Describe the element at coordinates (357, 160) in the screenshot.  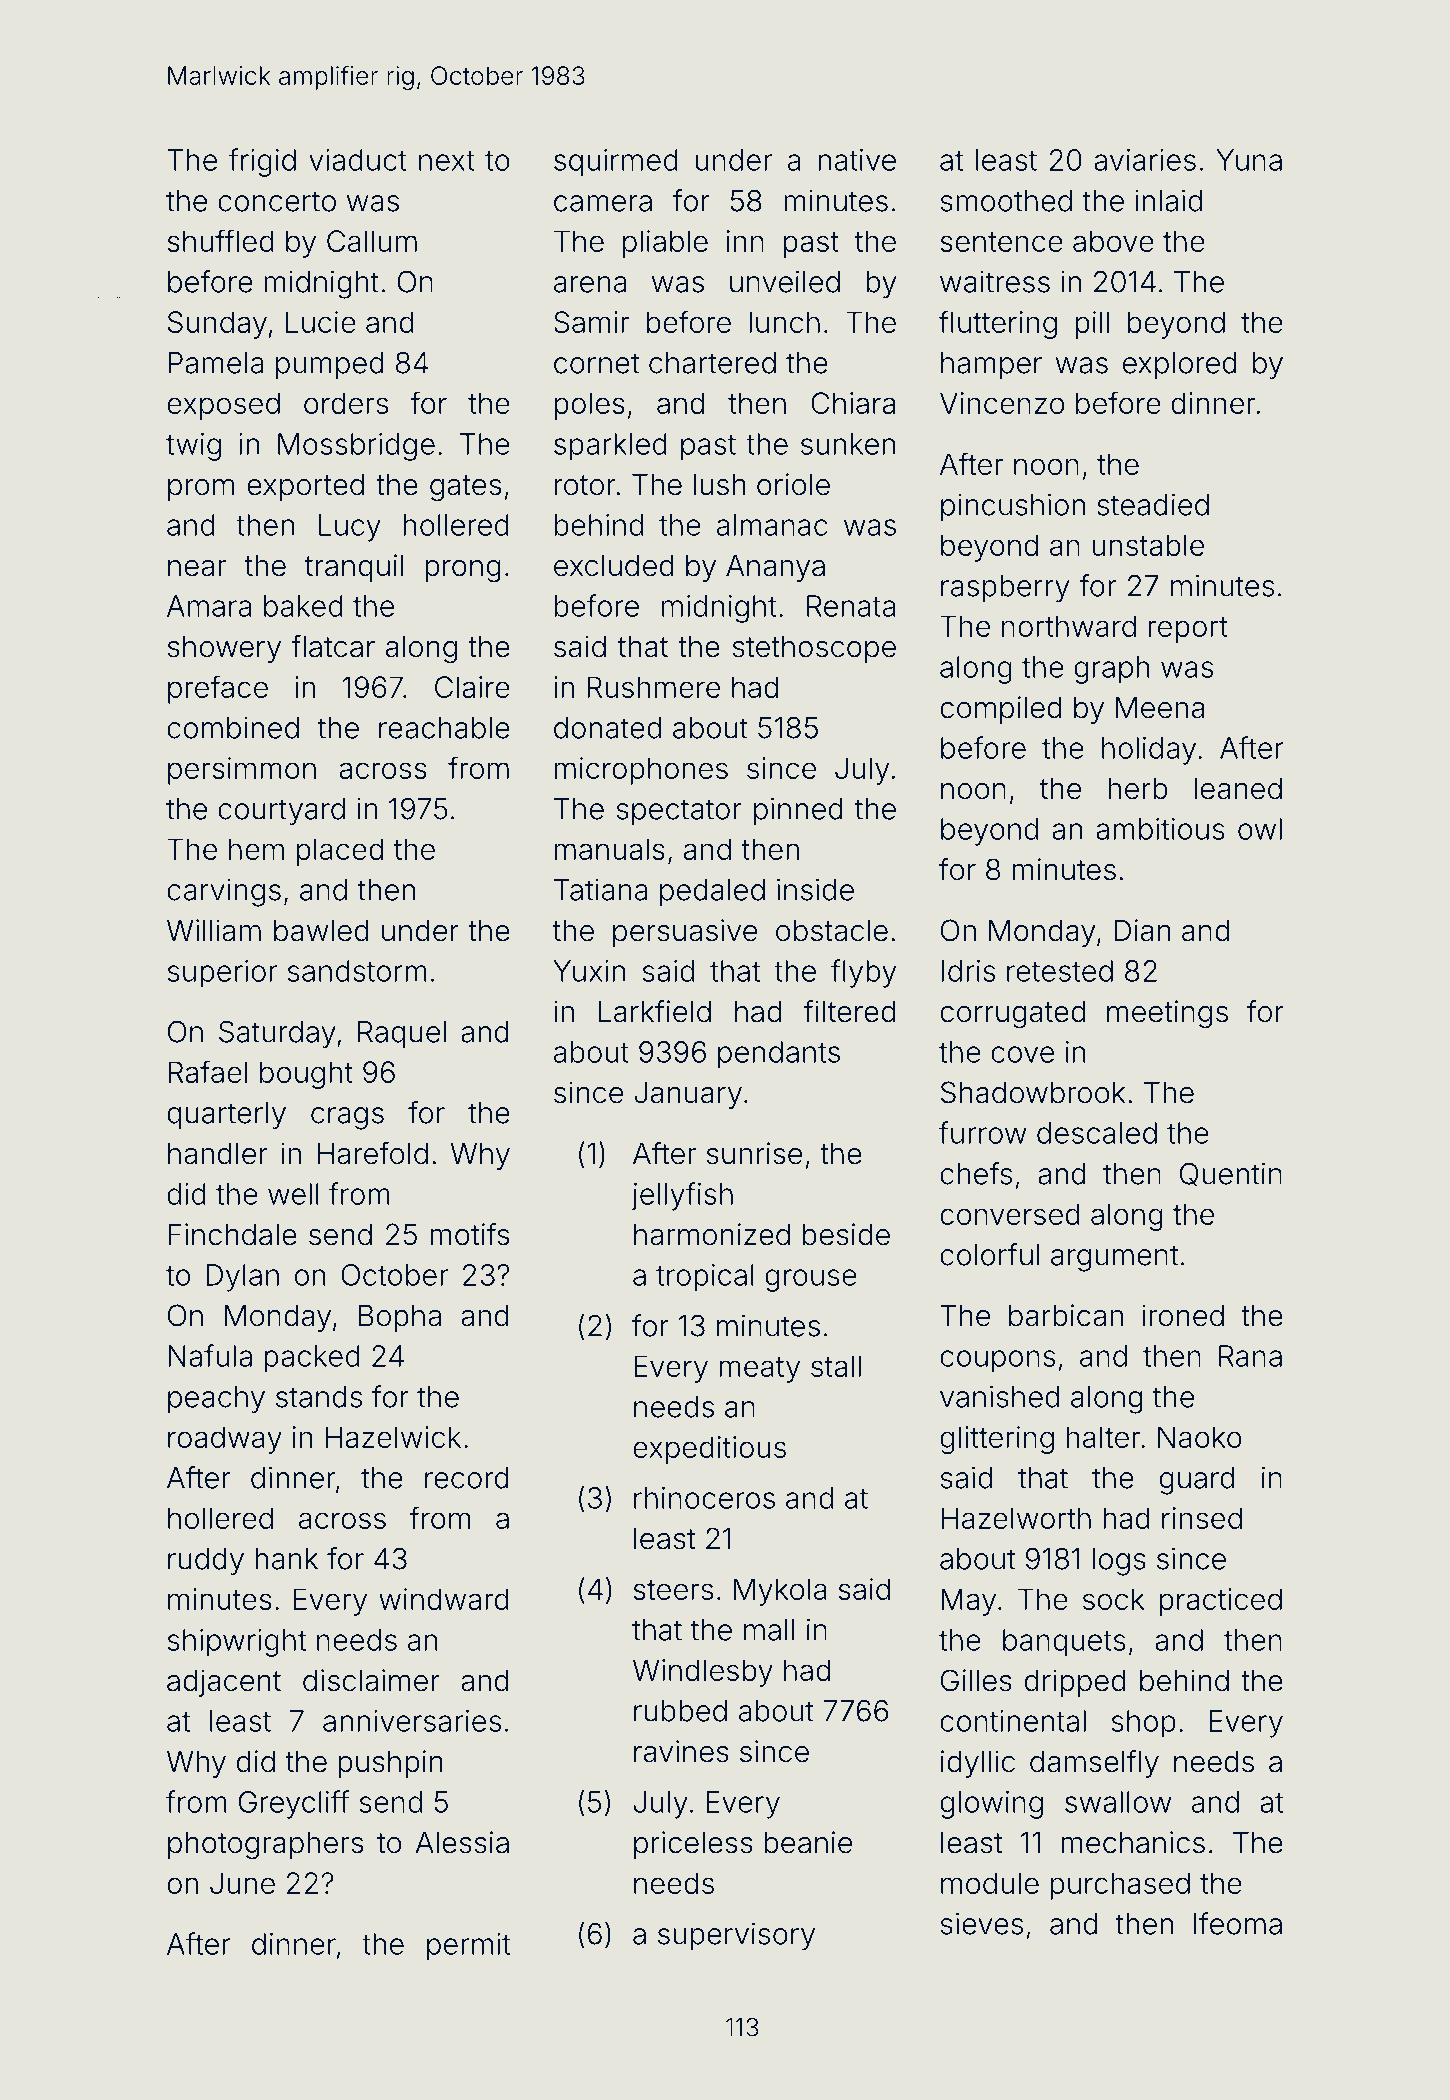
I see `viaduct` at that location.
